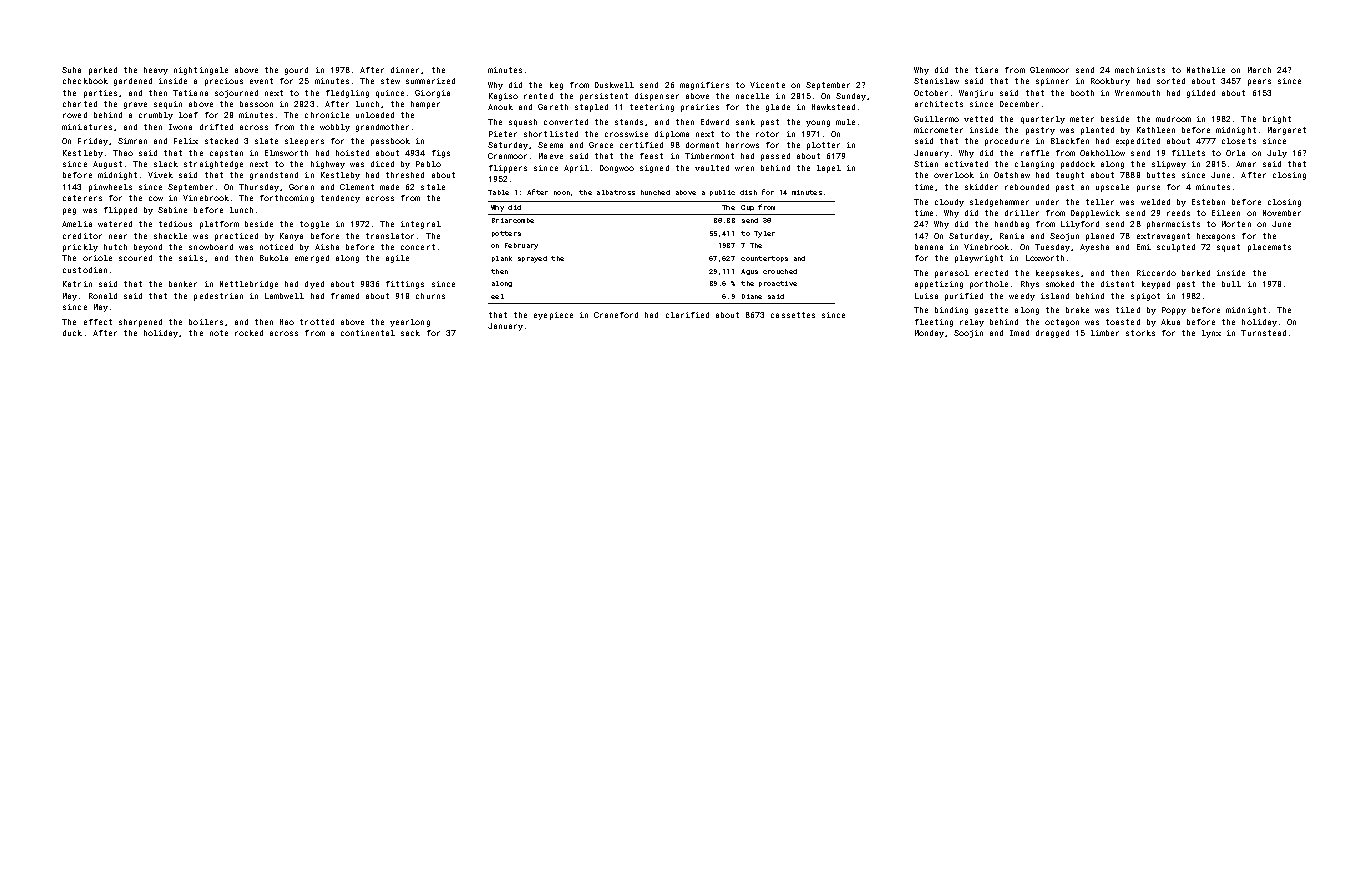  Describe the element at coordinates (793, 315) in the image. I see `cassettes` at that location.
